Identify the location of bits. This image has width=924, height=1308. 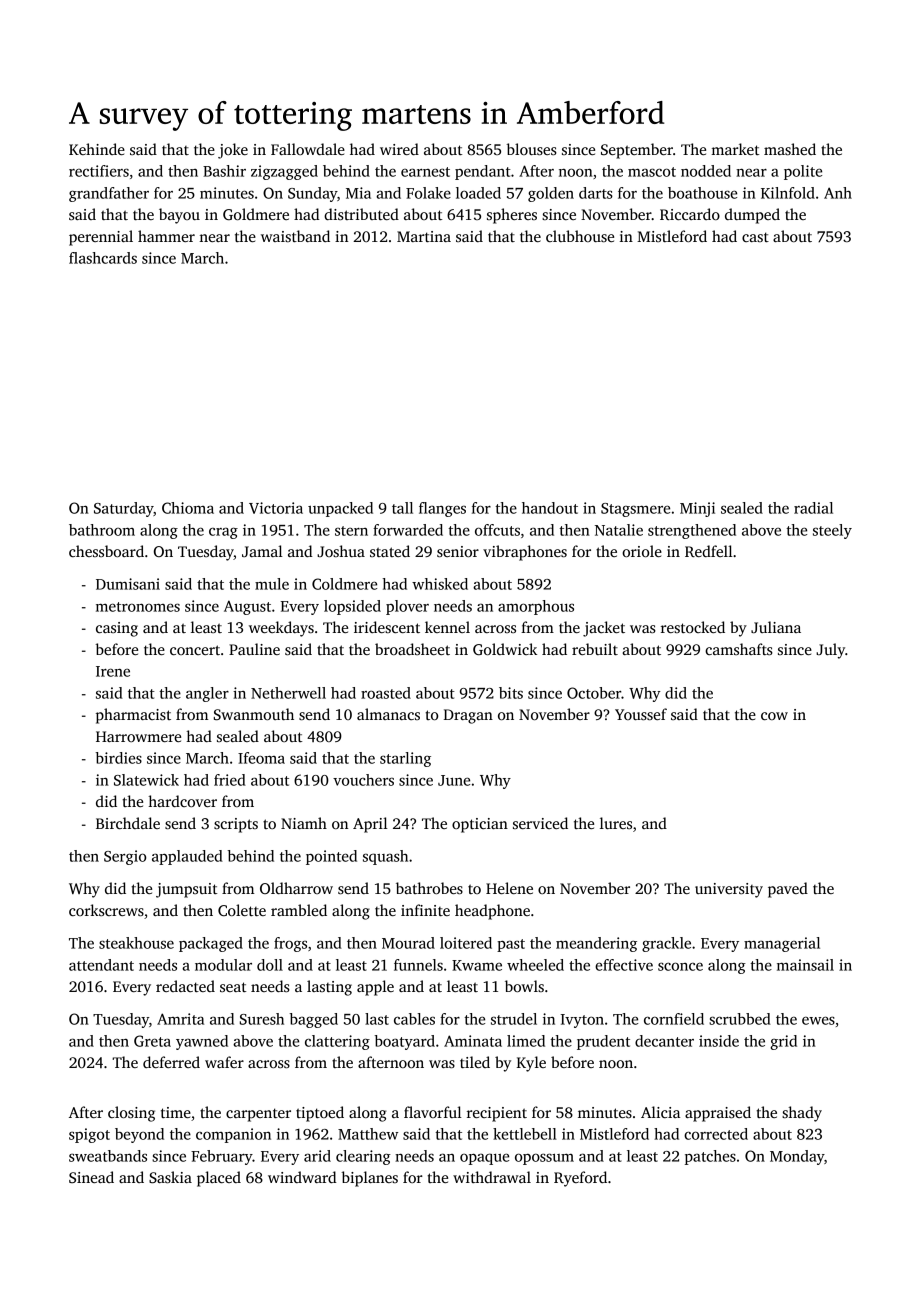
(511, 693).
